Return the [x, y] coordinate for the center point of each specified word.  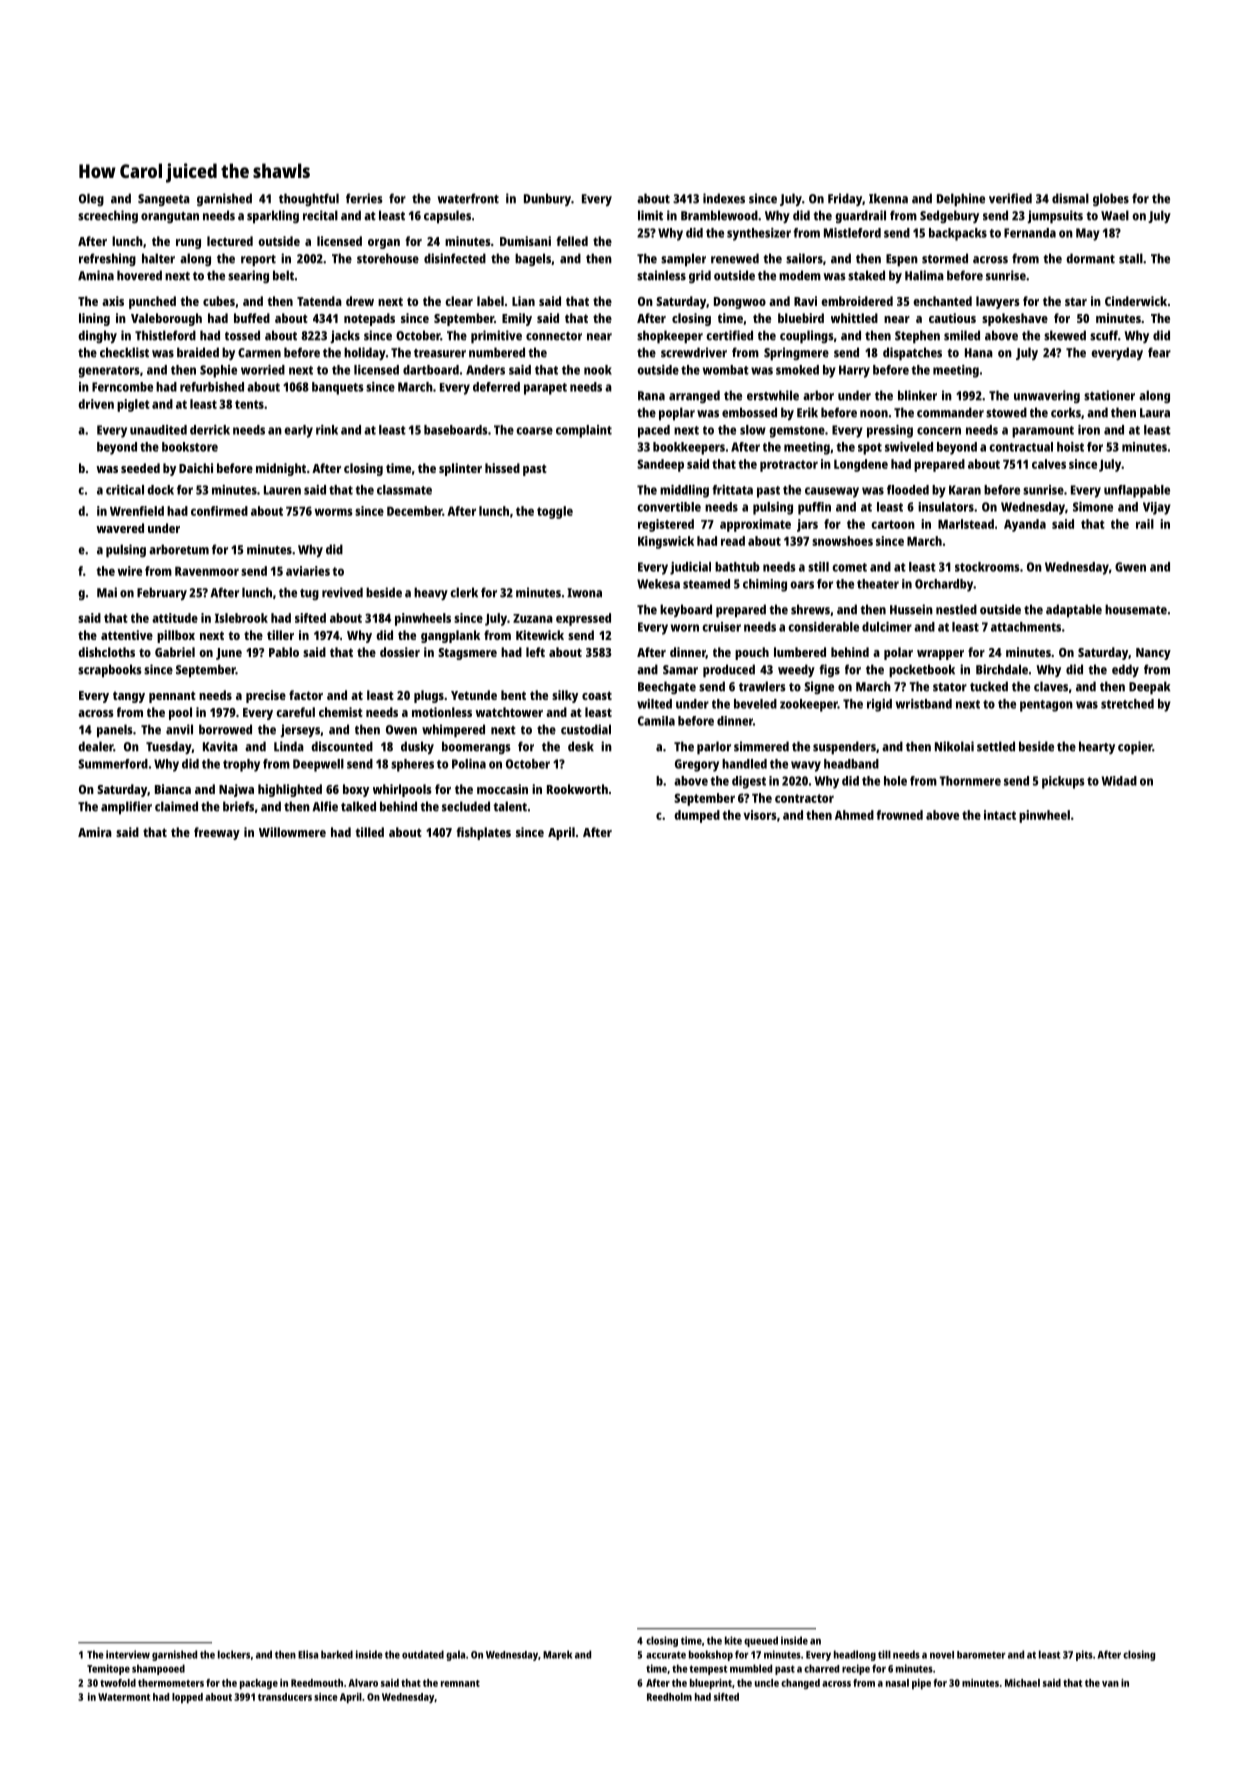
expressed [583, 619]
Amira [95, 832]
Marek [557, 1654]
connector [554, 336]
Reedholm [669, 1697]
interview [128, 1654]
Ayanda [1025, 525]
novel [942, 1655]
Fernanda [1030, 233]
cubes [219, 301]
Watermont [124, 1697]
